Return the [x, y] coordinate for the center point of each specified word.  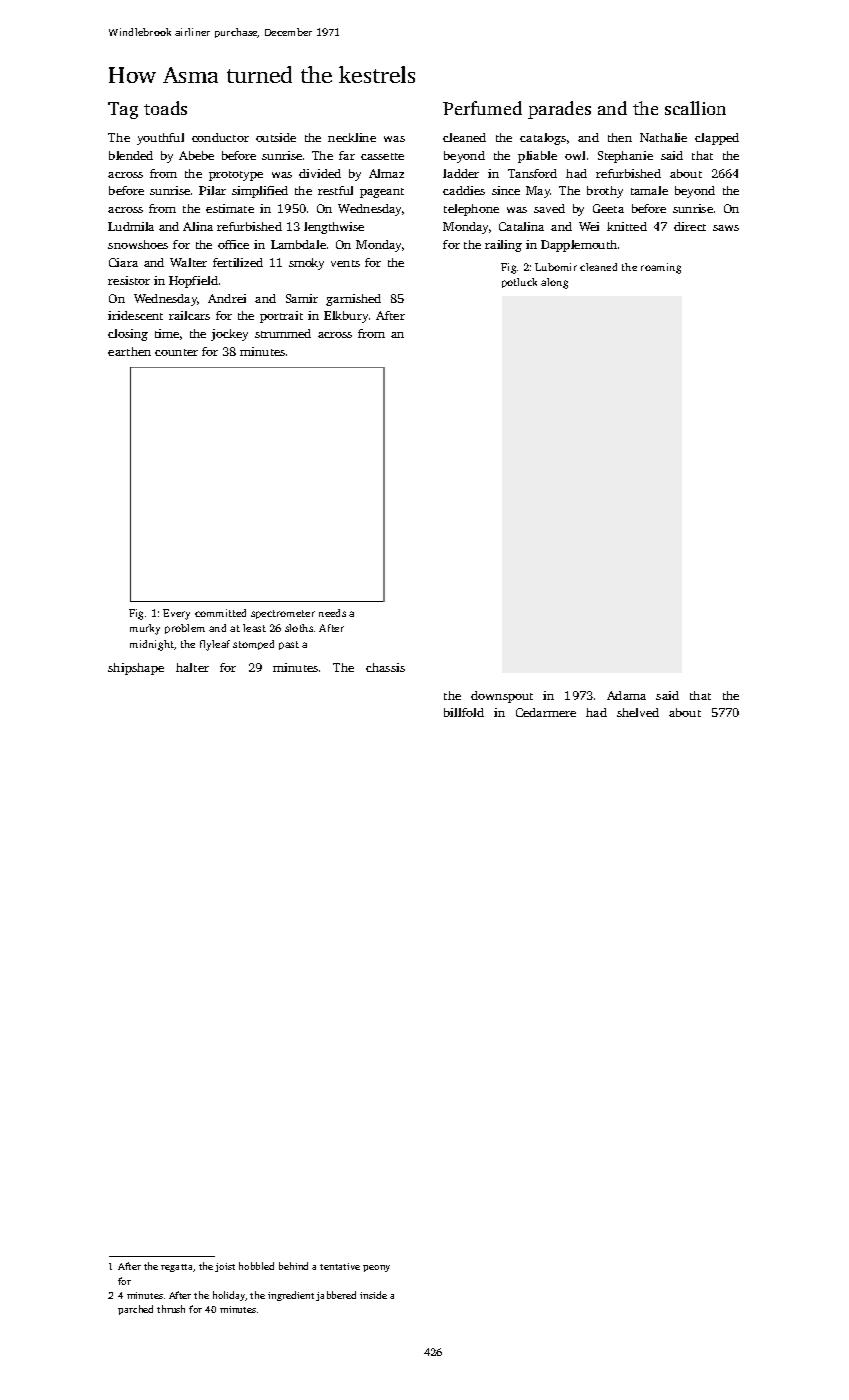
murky [145, 629]
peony [376, 1268]
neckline [352, 137]
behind [293, 1266]
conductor [220, 137]
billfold [464, 712]
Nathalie [663, 137]
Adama [626, 695]
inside [373, 1295]
